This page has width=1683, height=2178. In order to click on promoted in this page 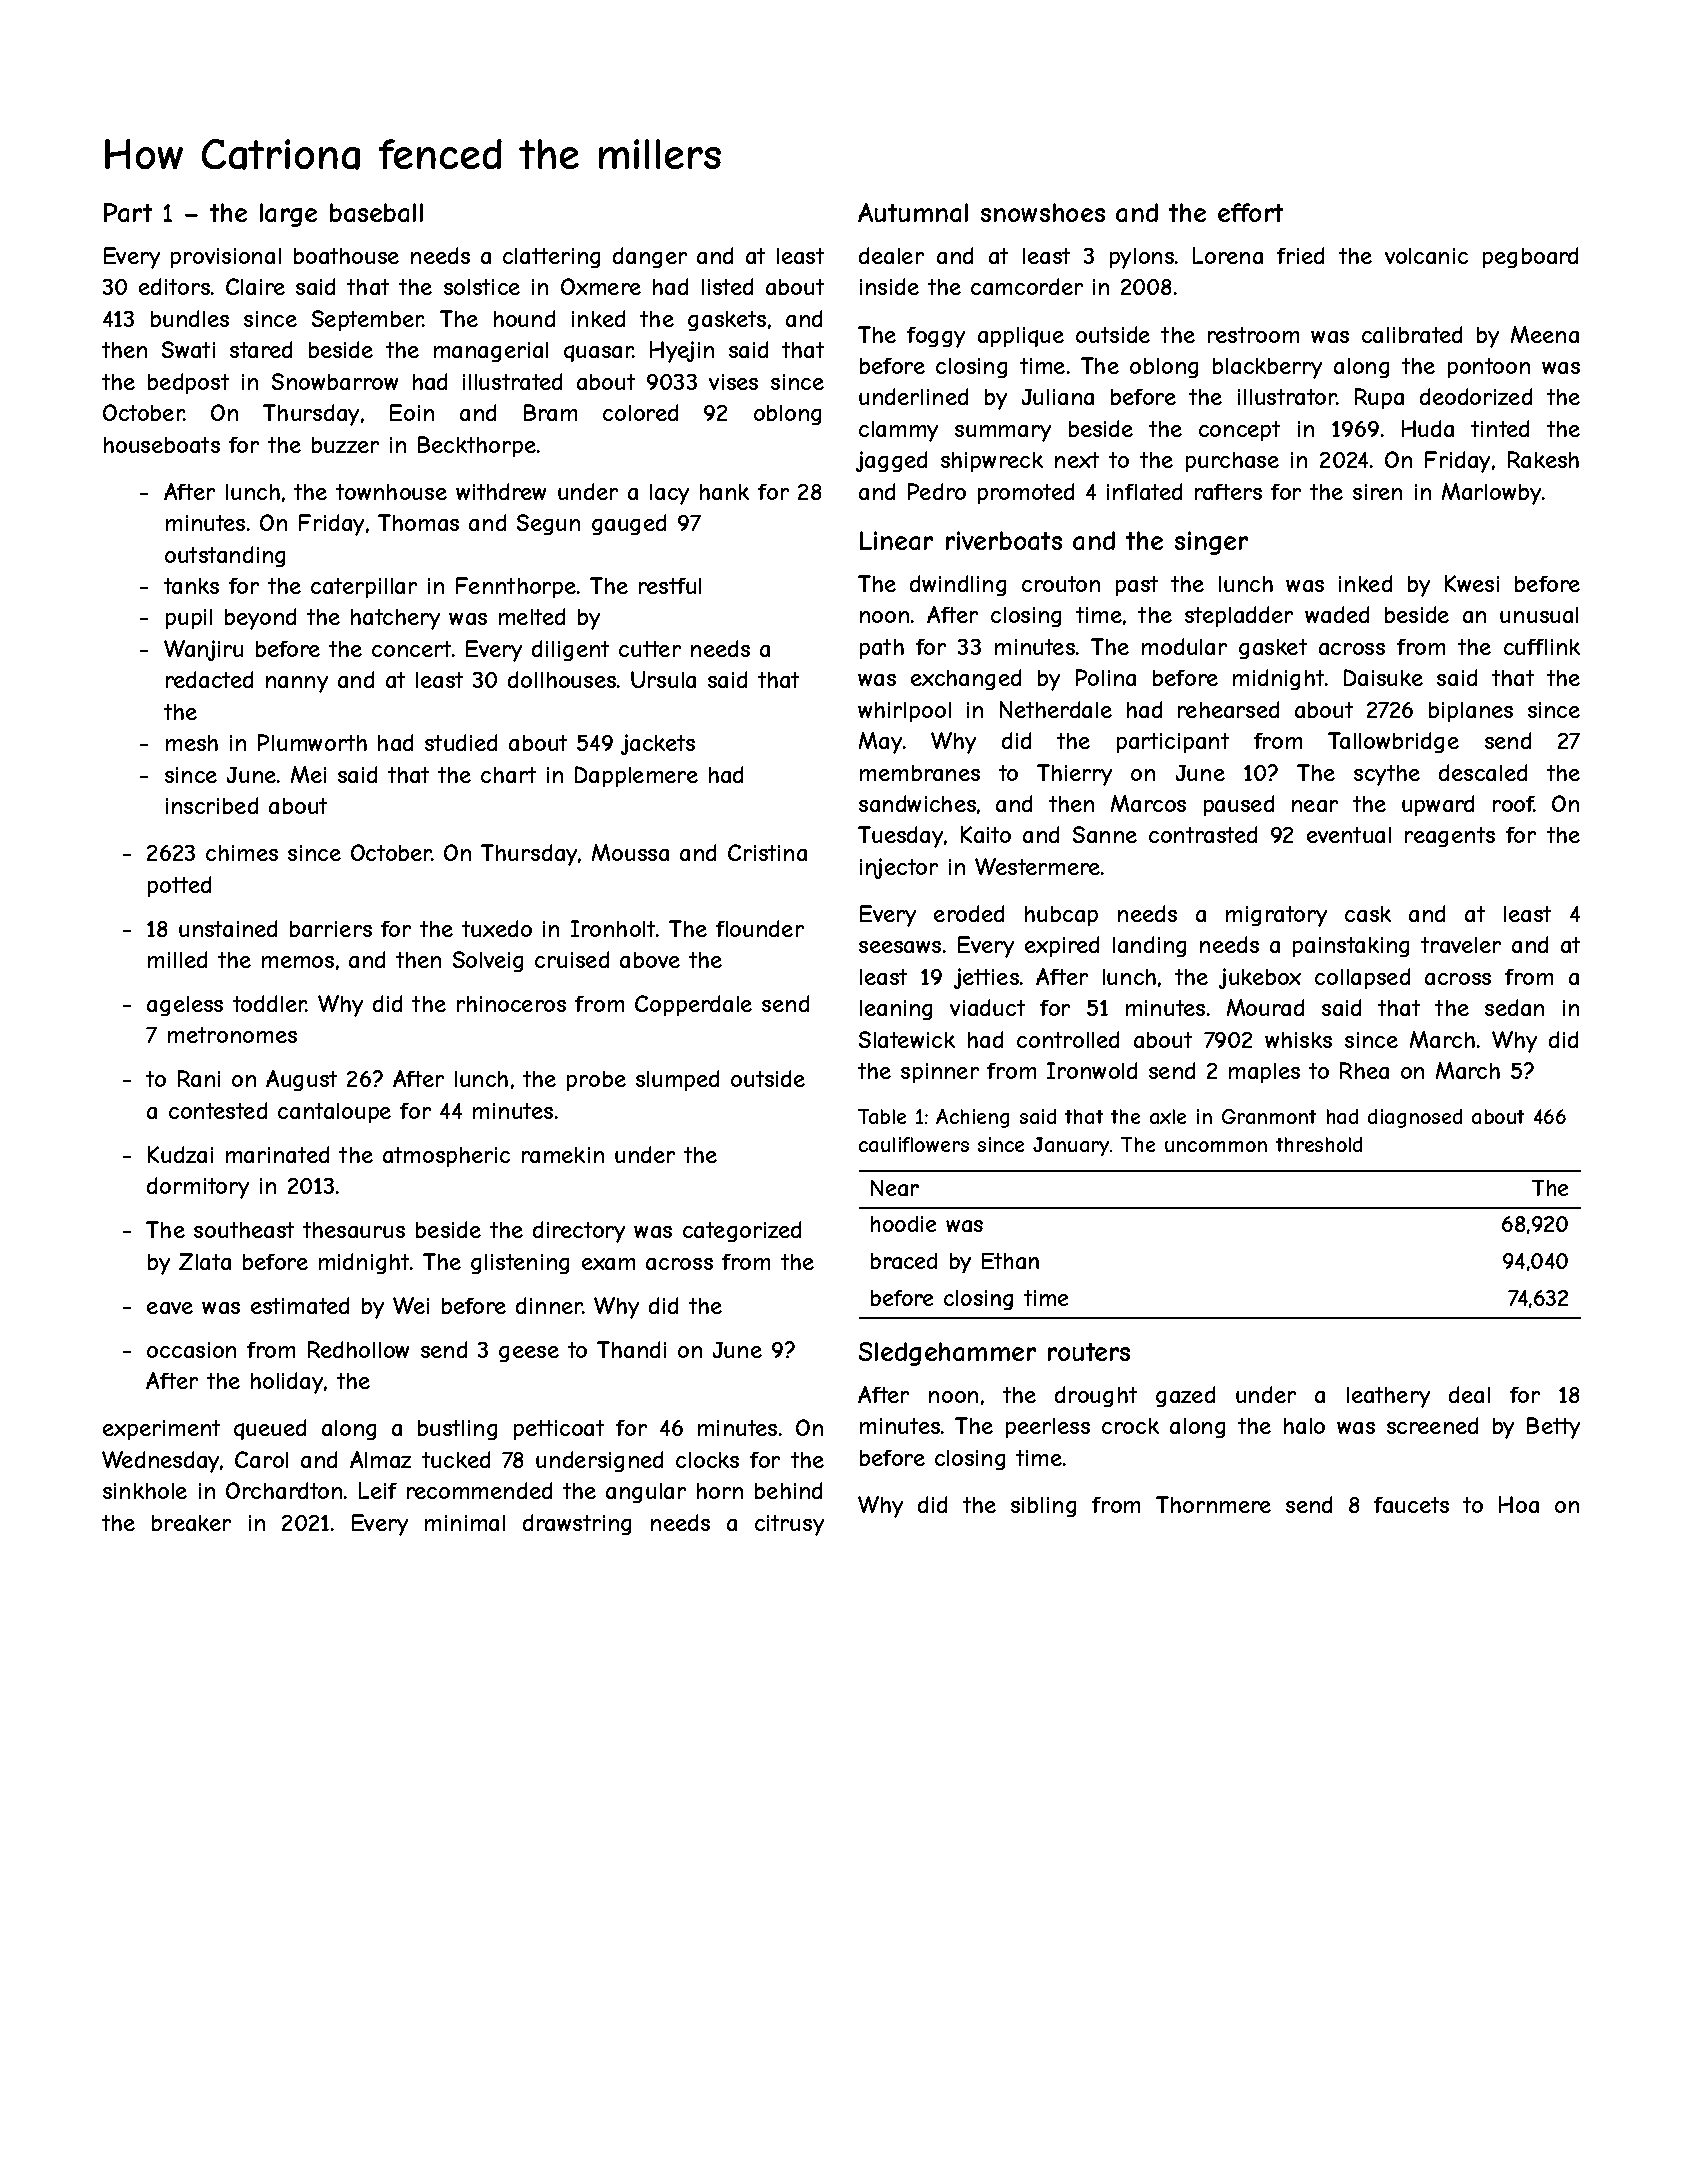, I will do `click(1026, 493)`.
